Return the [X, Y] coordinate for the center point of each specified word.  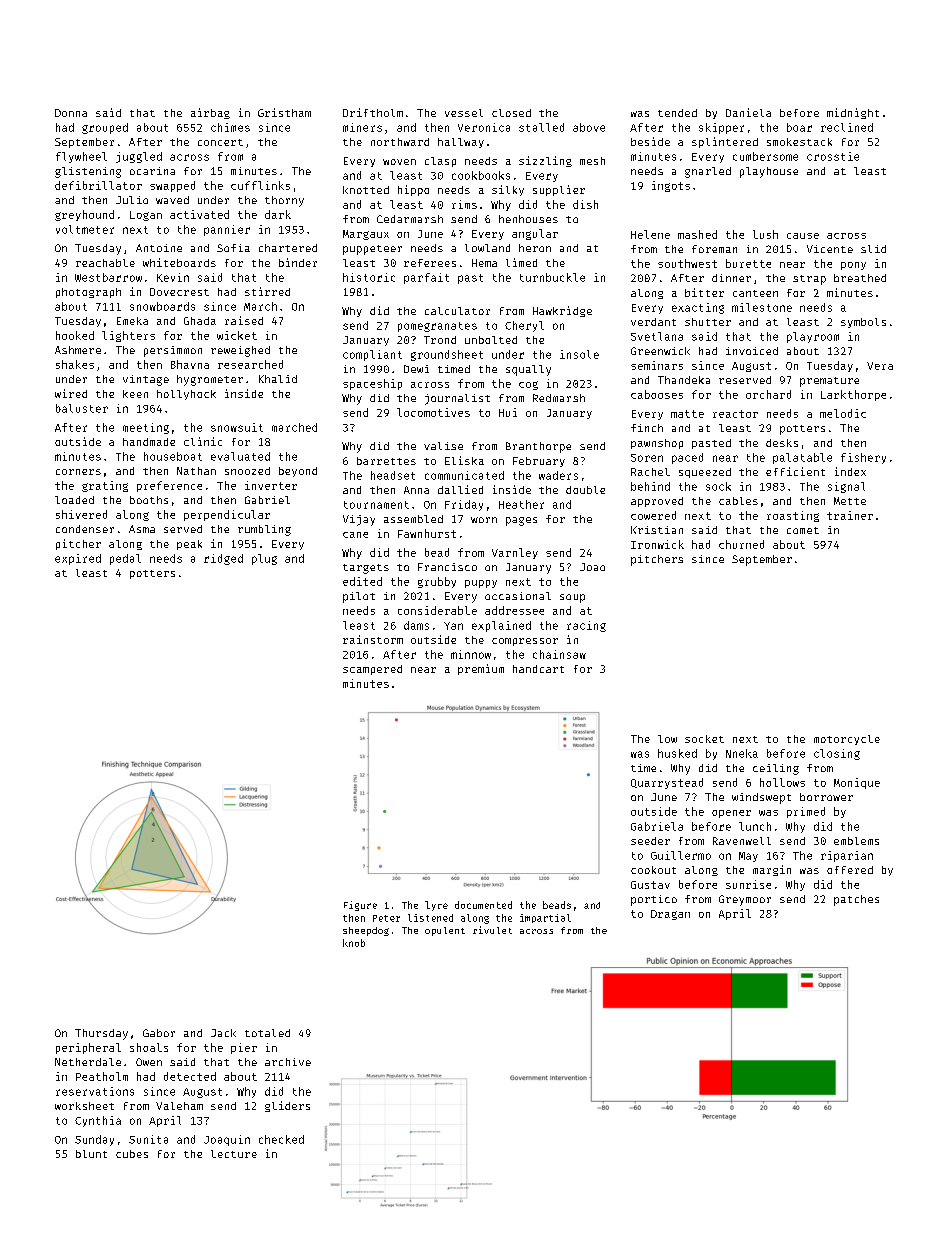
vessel [464, 113]
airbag [210, 113]
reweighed [240, 351]
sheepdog [366, 931]
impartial [545, 918]
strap [809, 280]
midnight [853, 113]
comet [803, 530]
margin [772, 870]
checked [281, 1139]
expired [78, 559]
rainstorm [373, 639]
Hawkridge [562, 311]
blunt [91, 1154]
